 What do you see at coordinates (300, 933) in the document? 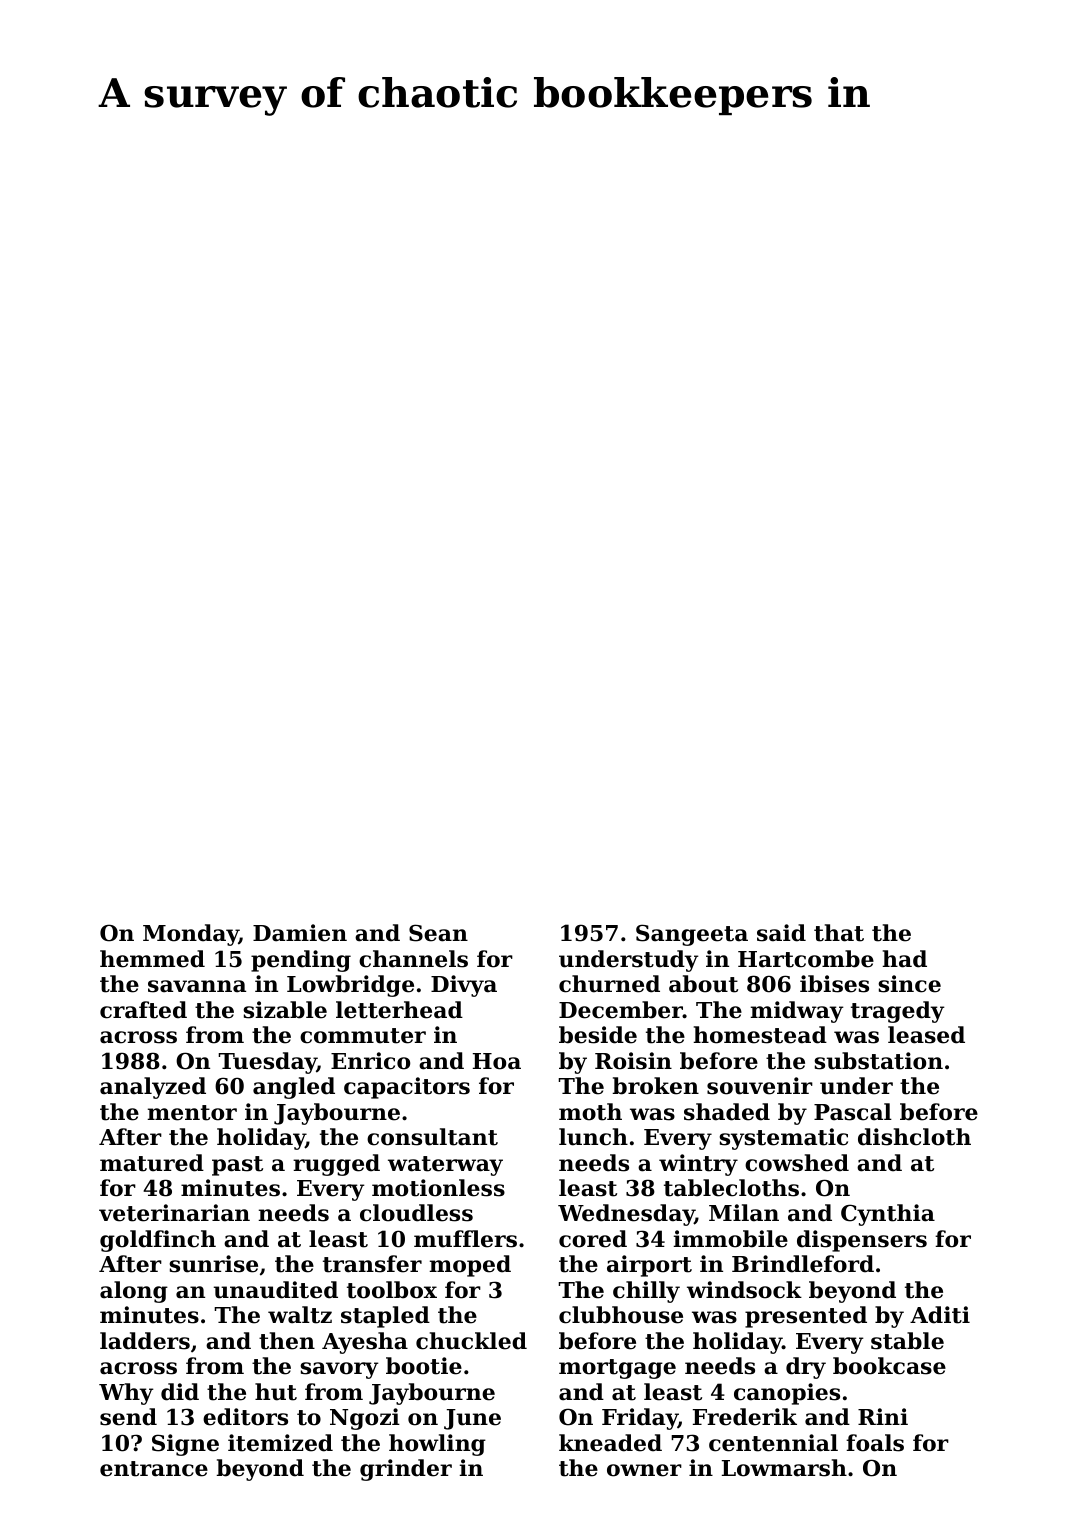
I see `Damien` at bounding box center [300, 933].
